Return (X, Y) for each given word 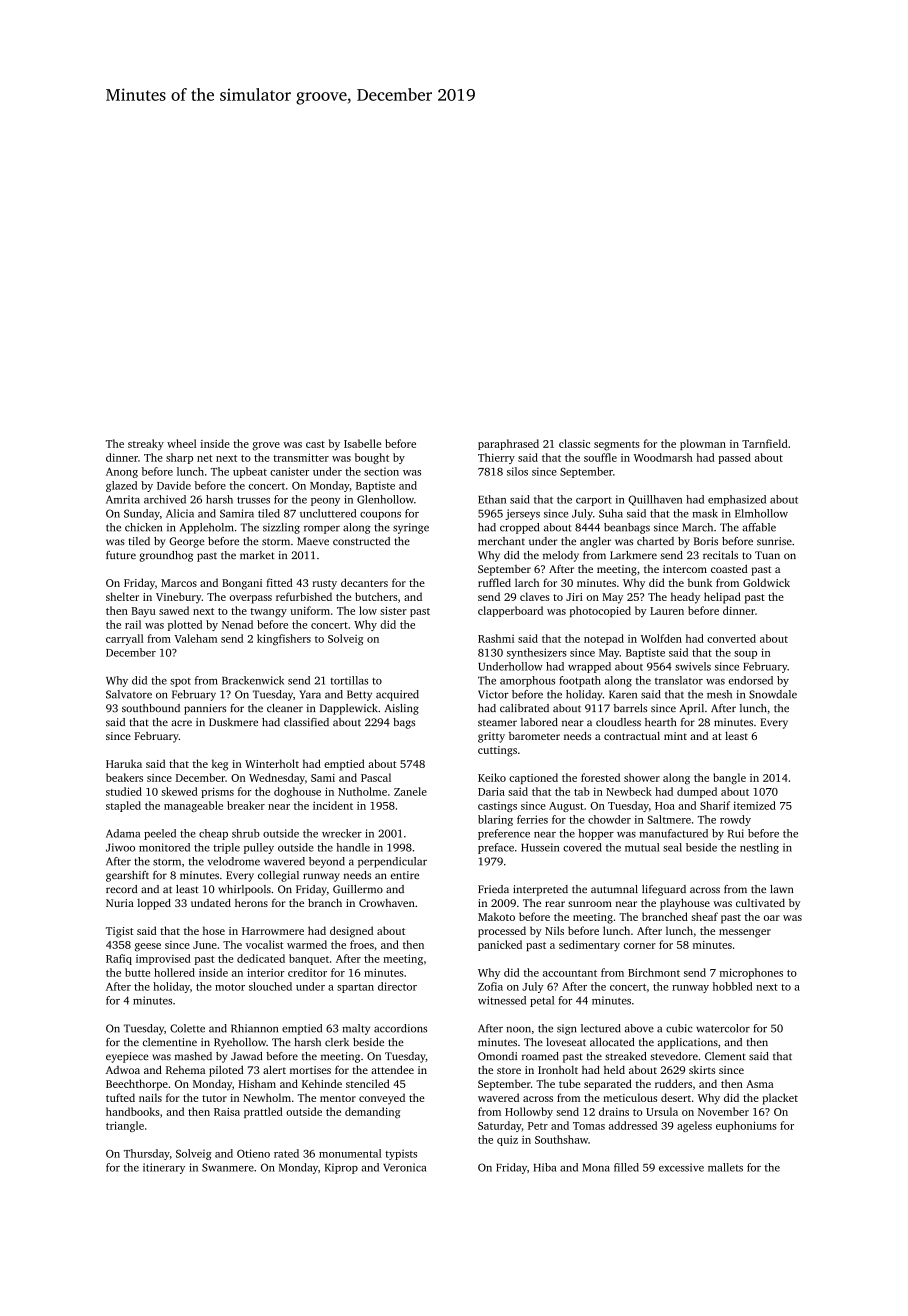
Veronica (405, 1167)
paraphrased (508, 444)
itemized (754, 805)
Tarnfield (765, 443)
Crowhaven (387, 903)
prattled (263, 1112)
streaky (146, 444)
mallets (725, 1167)
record (121, 889)
